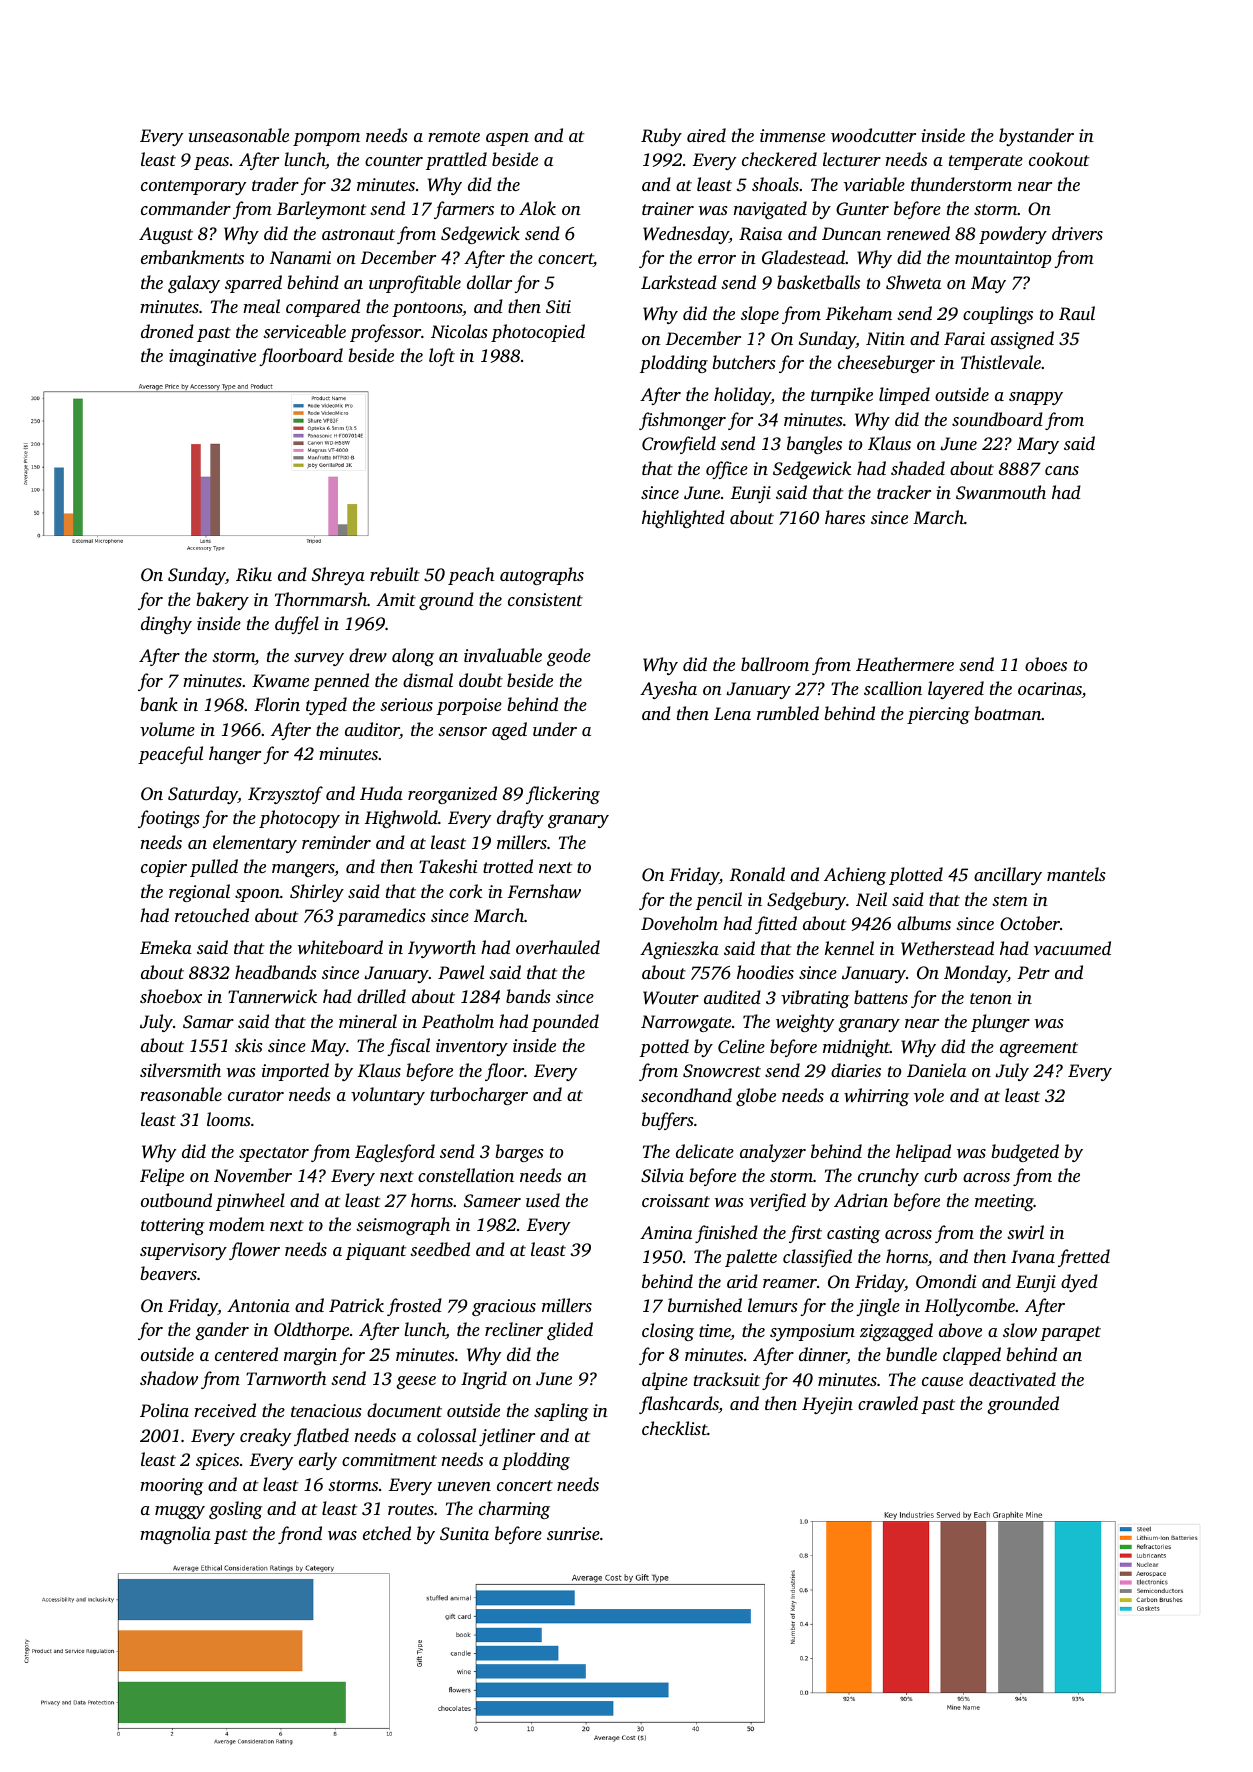  What do you see at coordinates (666, 1232) in the screenshot?
I see `Amina` at bounding box center [666, 1232].
